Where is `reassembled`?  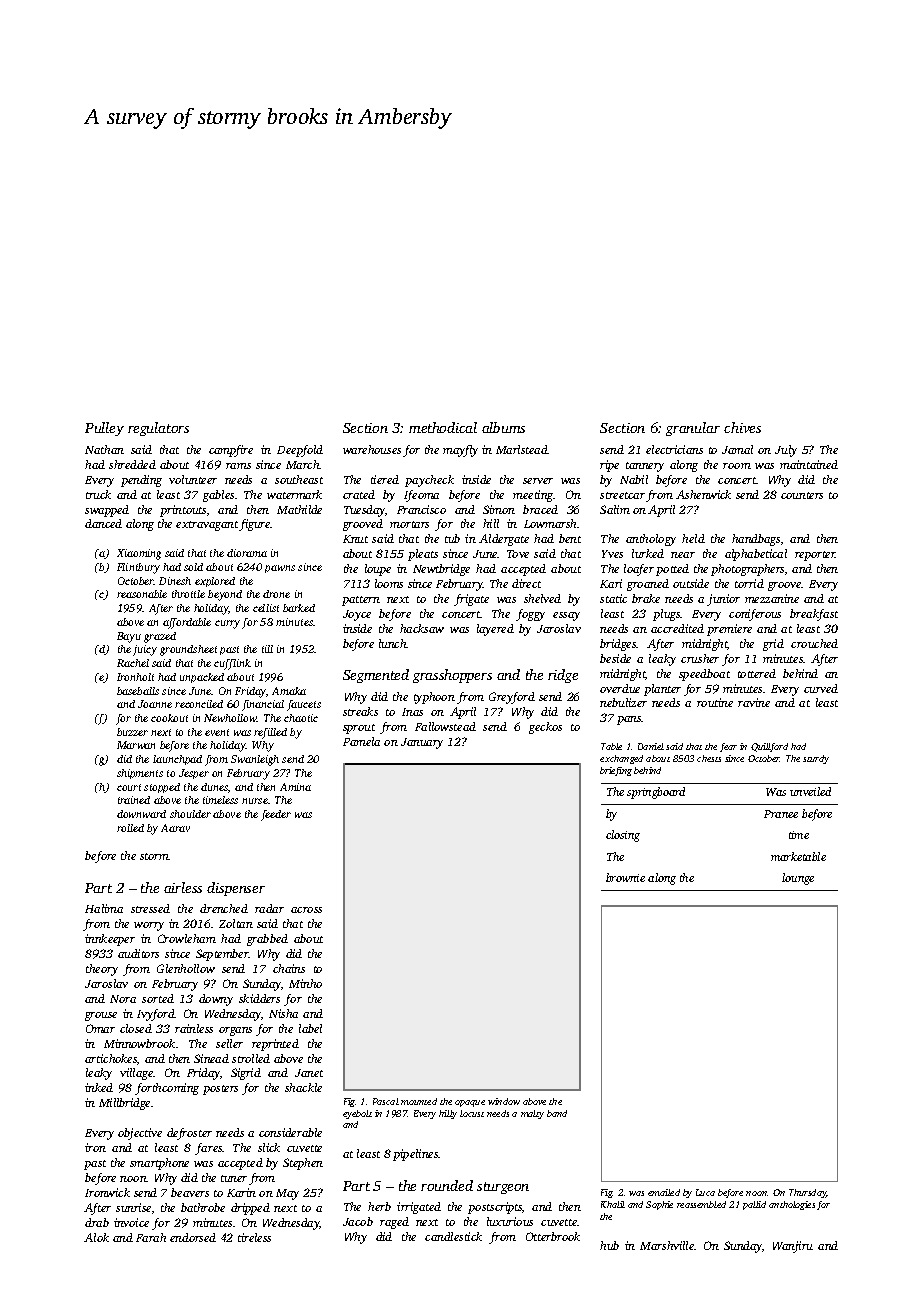
reassembled is located at coordinates (701, 1204).
